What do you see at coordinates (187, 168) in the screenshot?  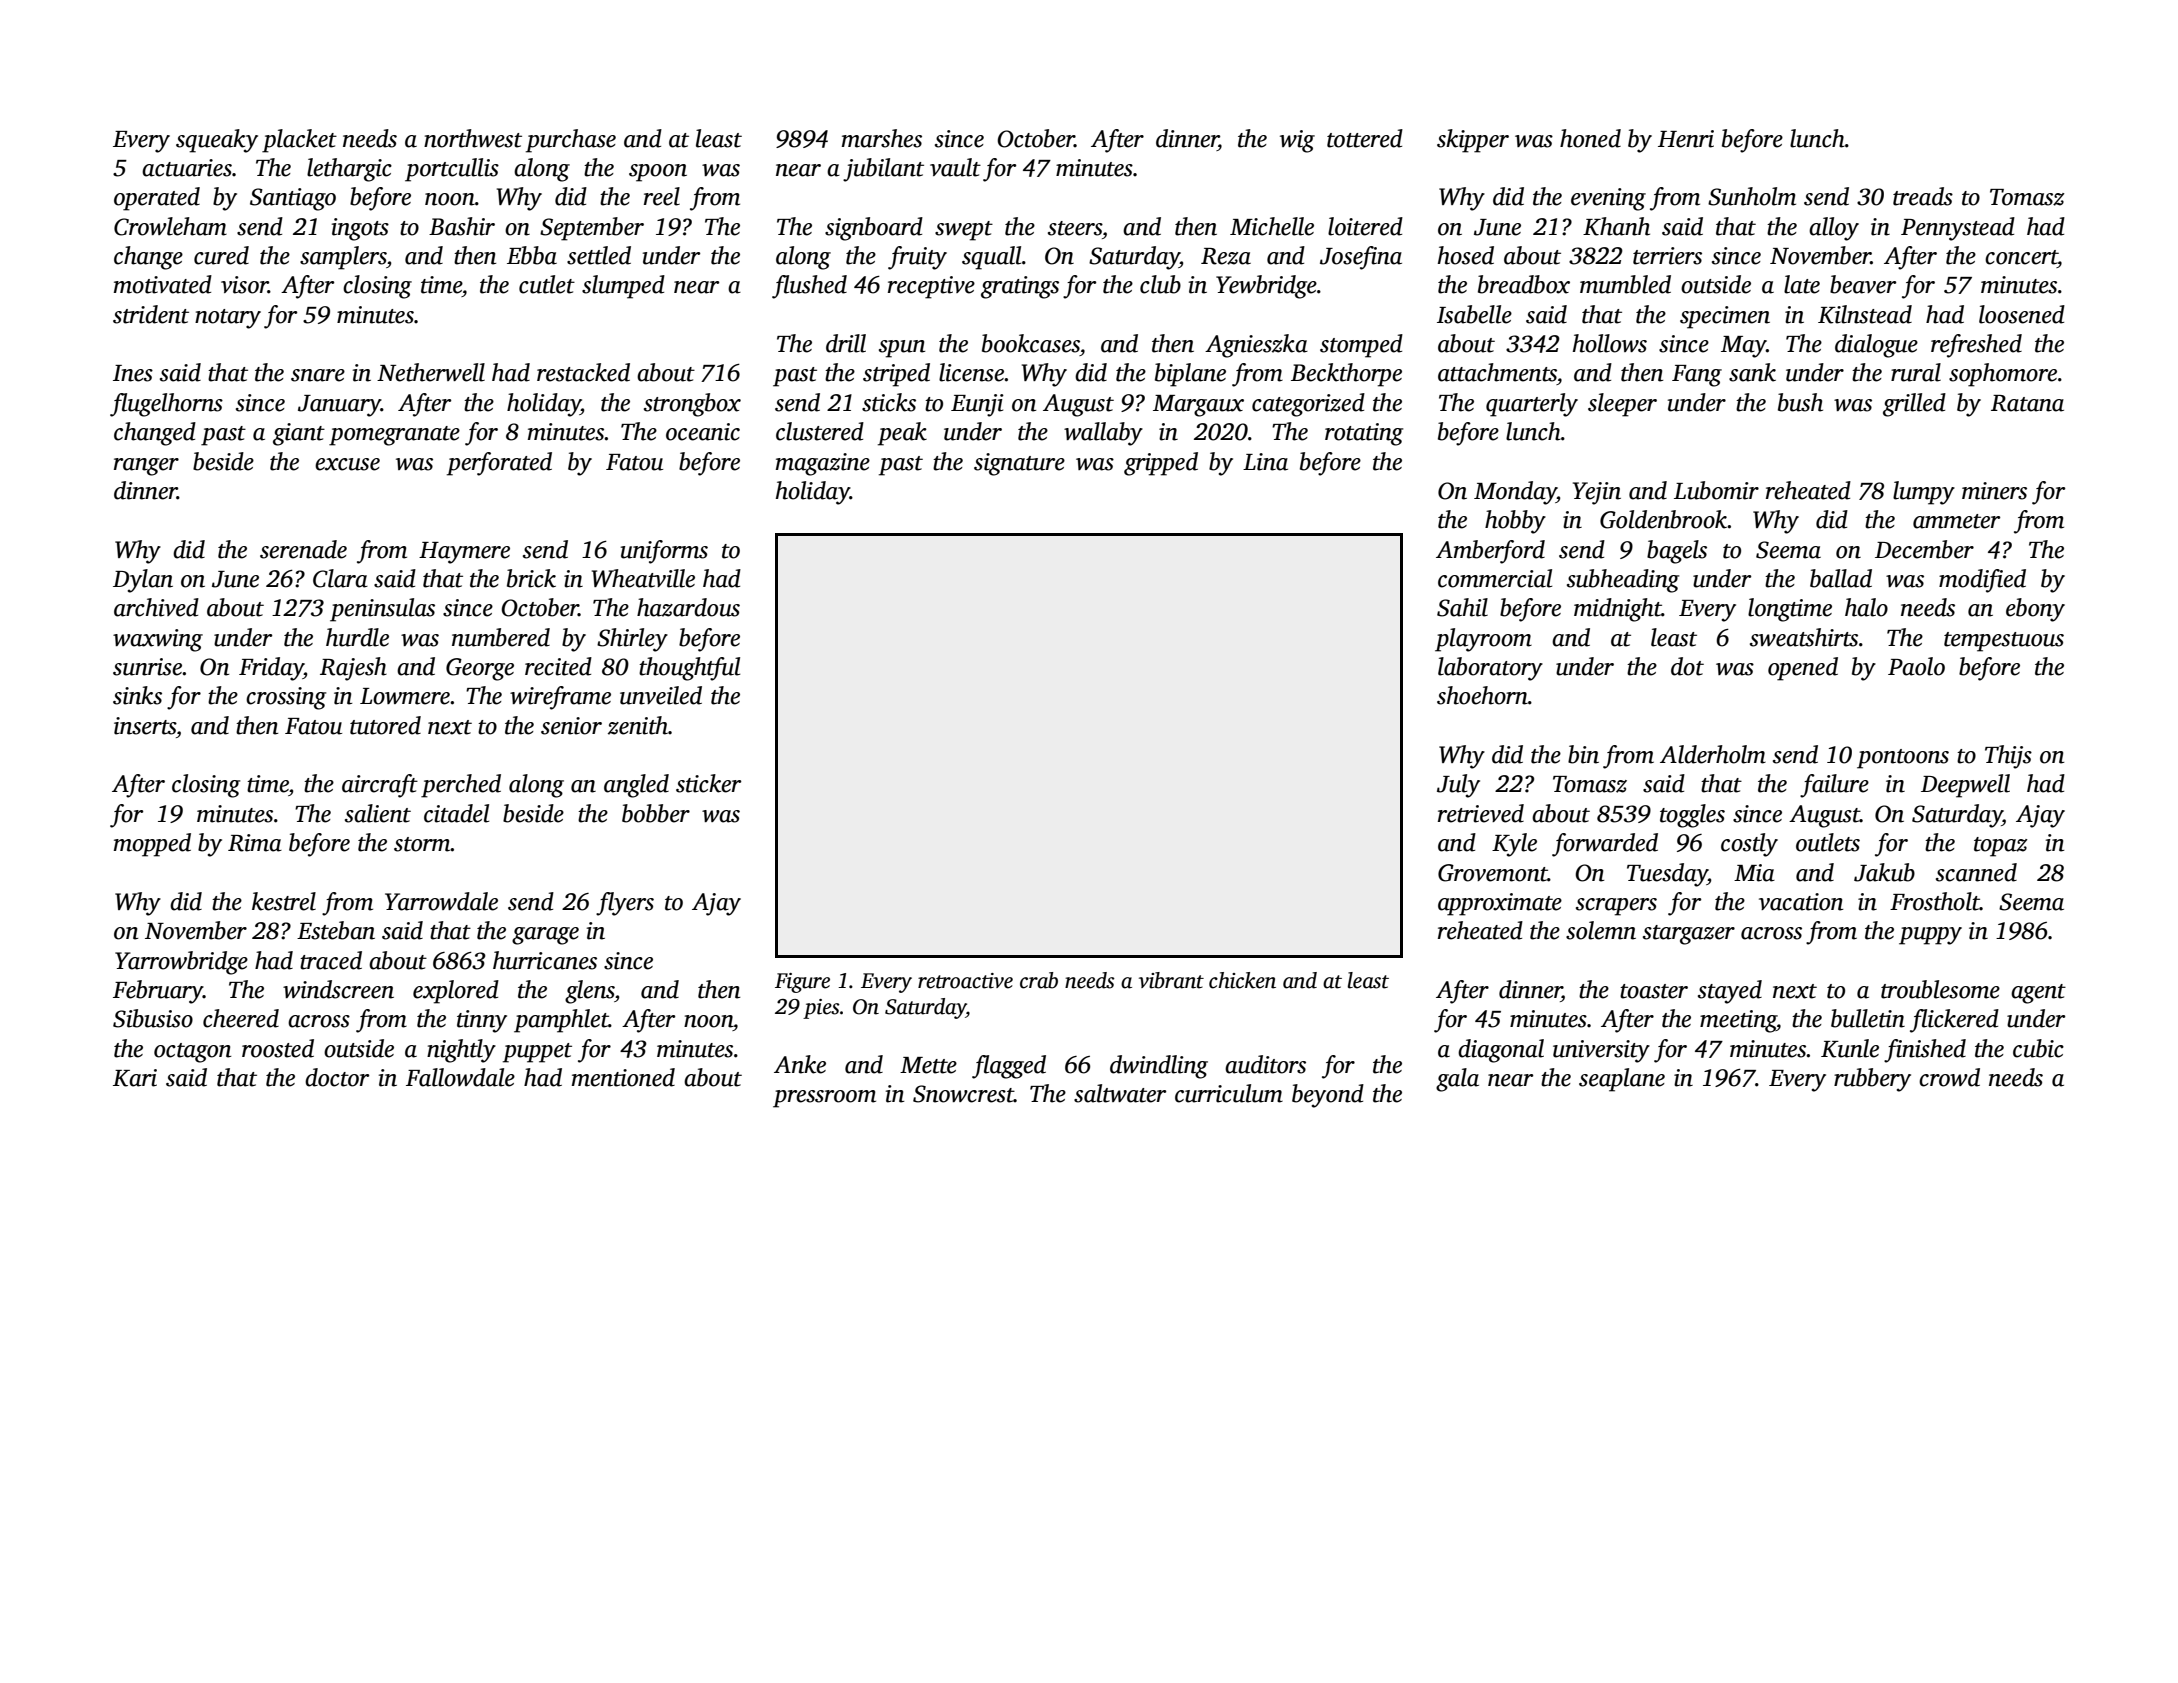 I see `actuaries` at bounding box center [187, 168].
